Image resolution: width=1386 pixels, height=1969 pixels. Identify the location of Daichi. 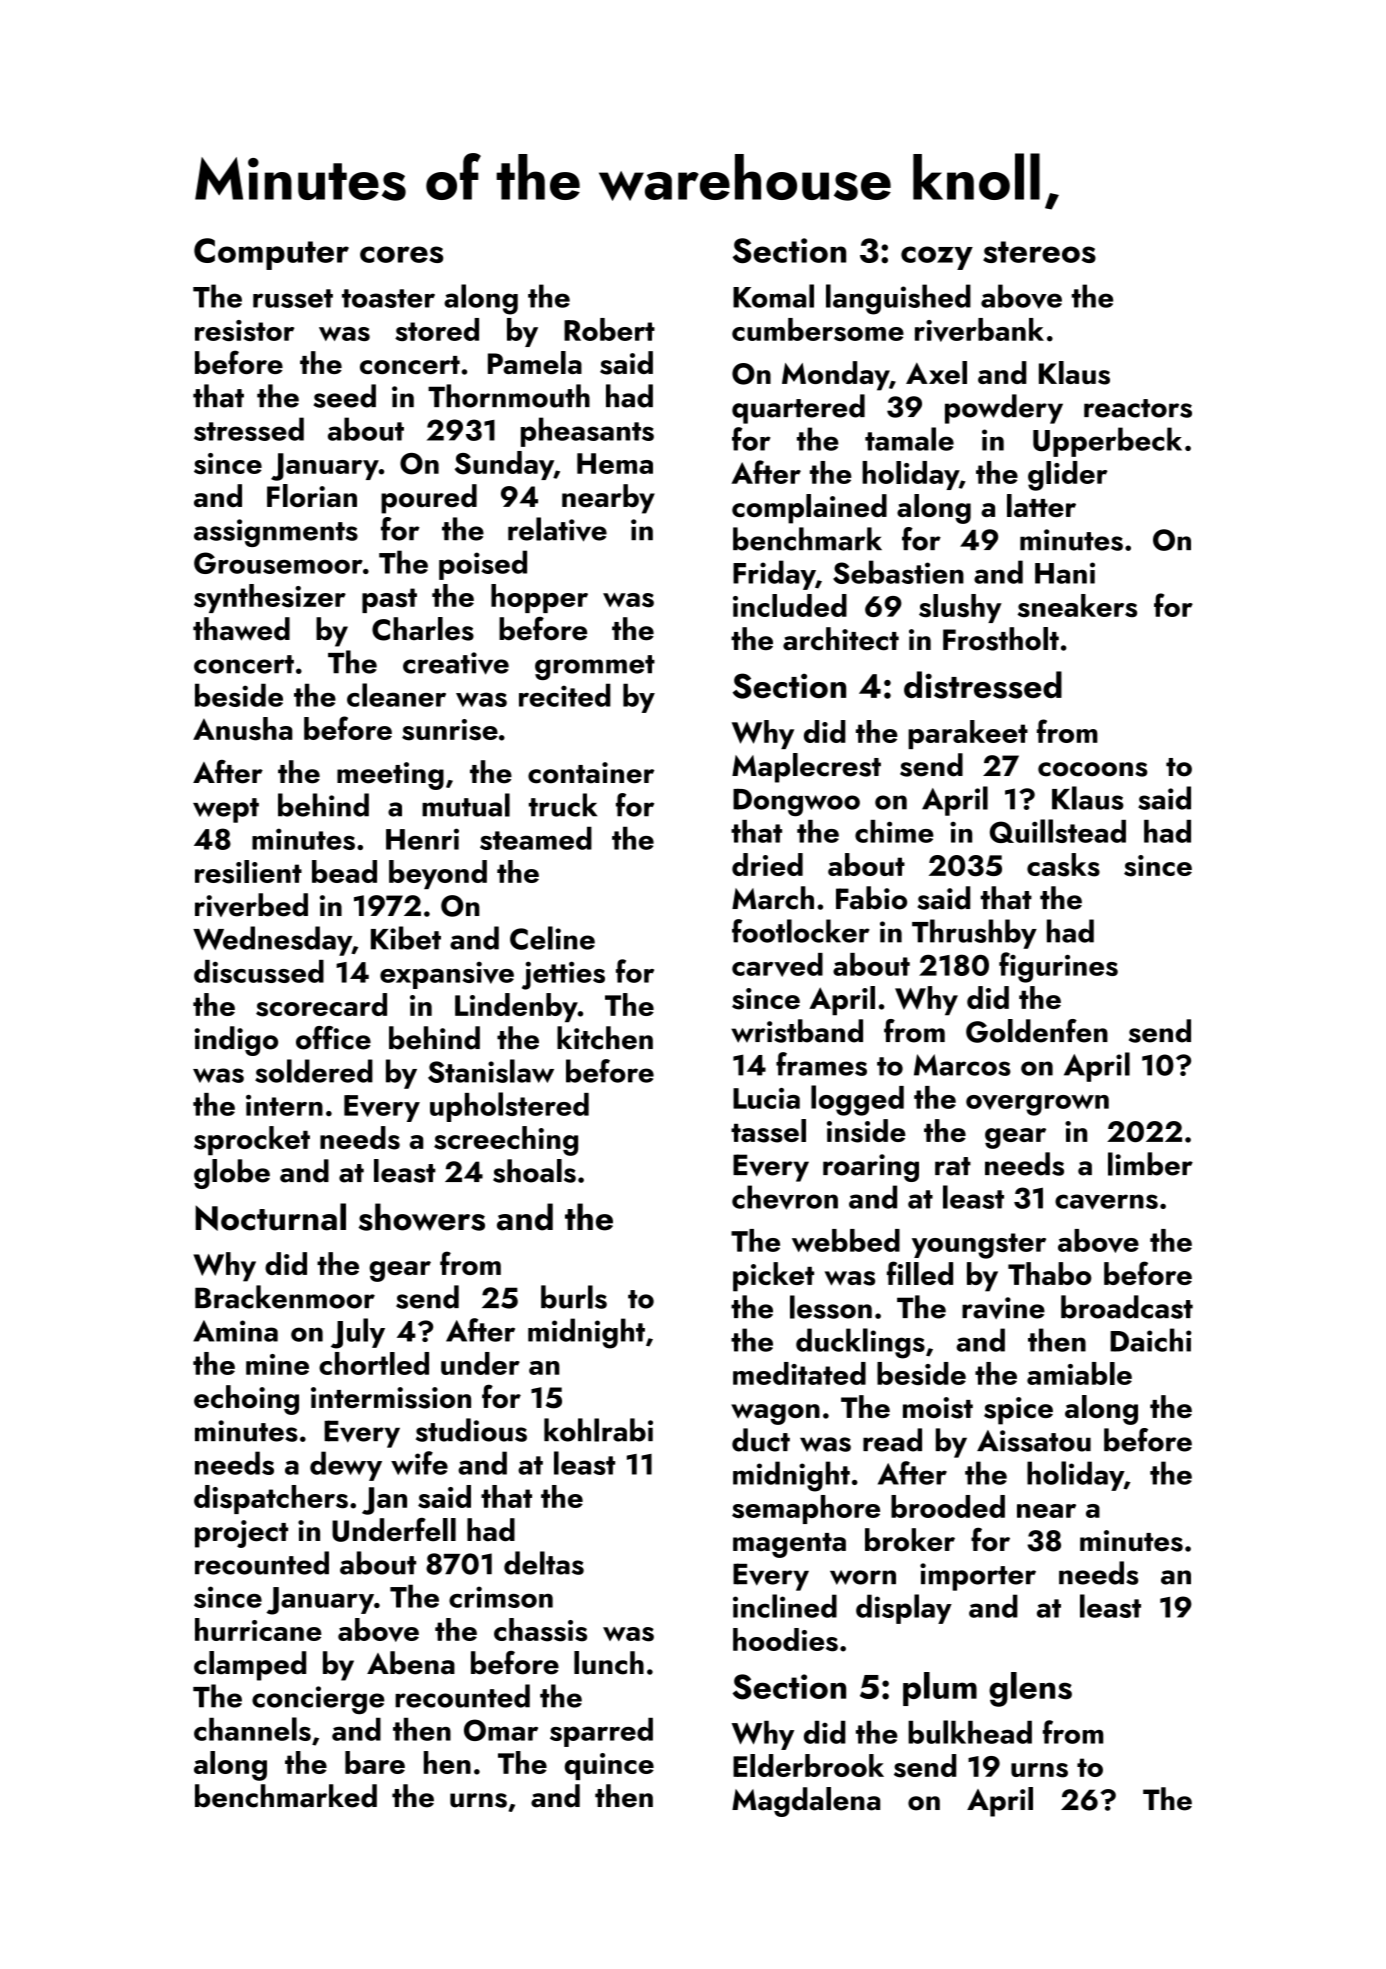
(1150, 1340).
